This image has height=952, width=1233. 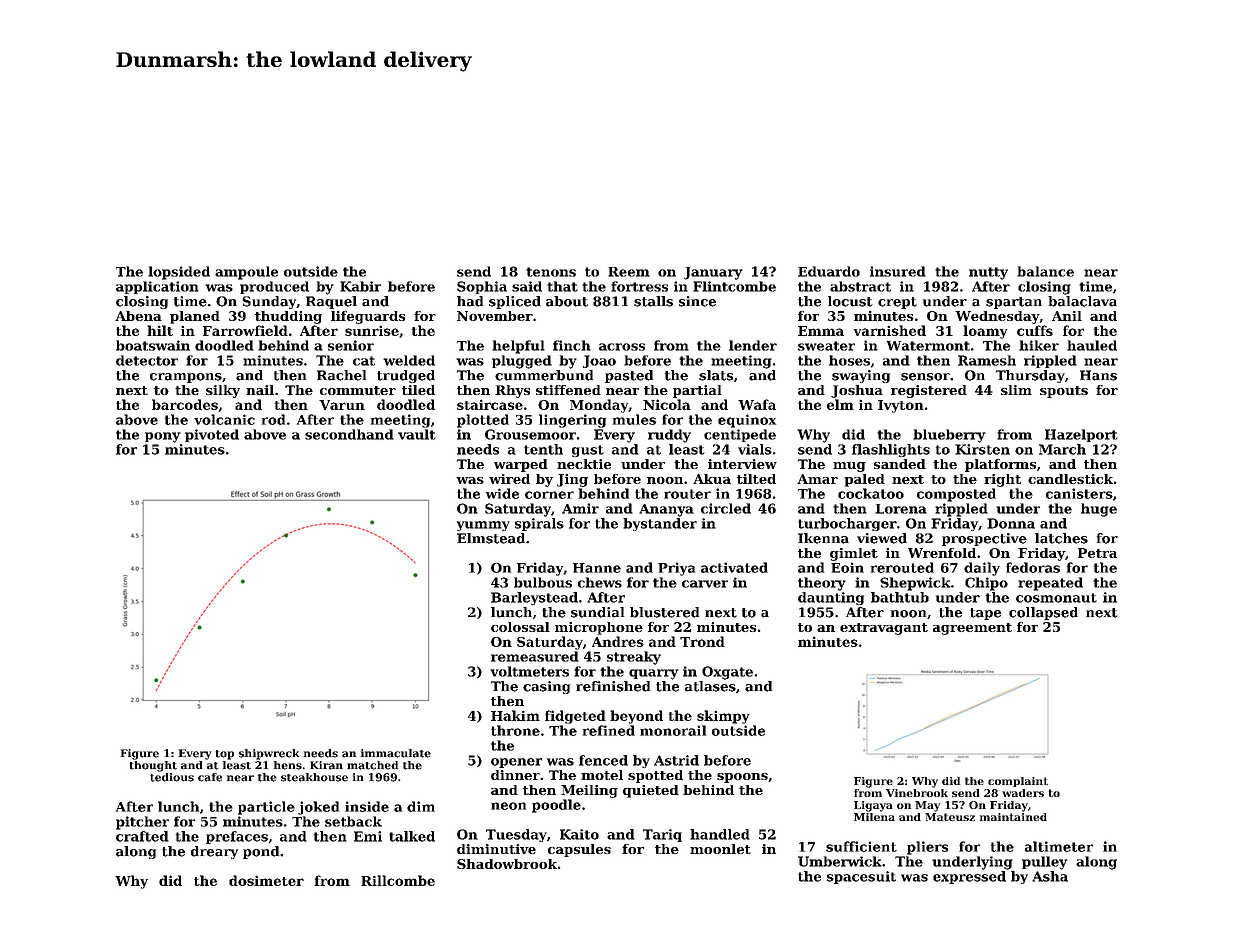 I want to click on yummy, so click(x=483, y=526).
